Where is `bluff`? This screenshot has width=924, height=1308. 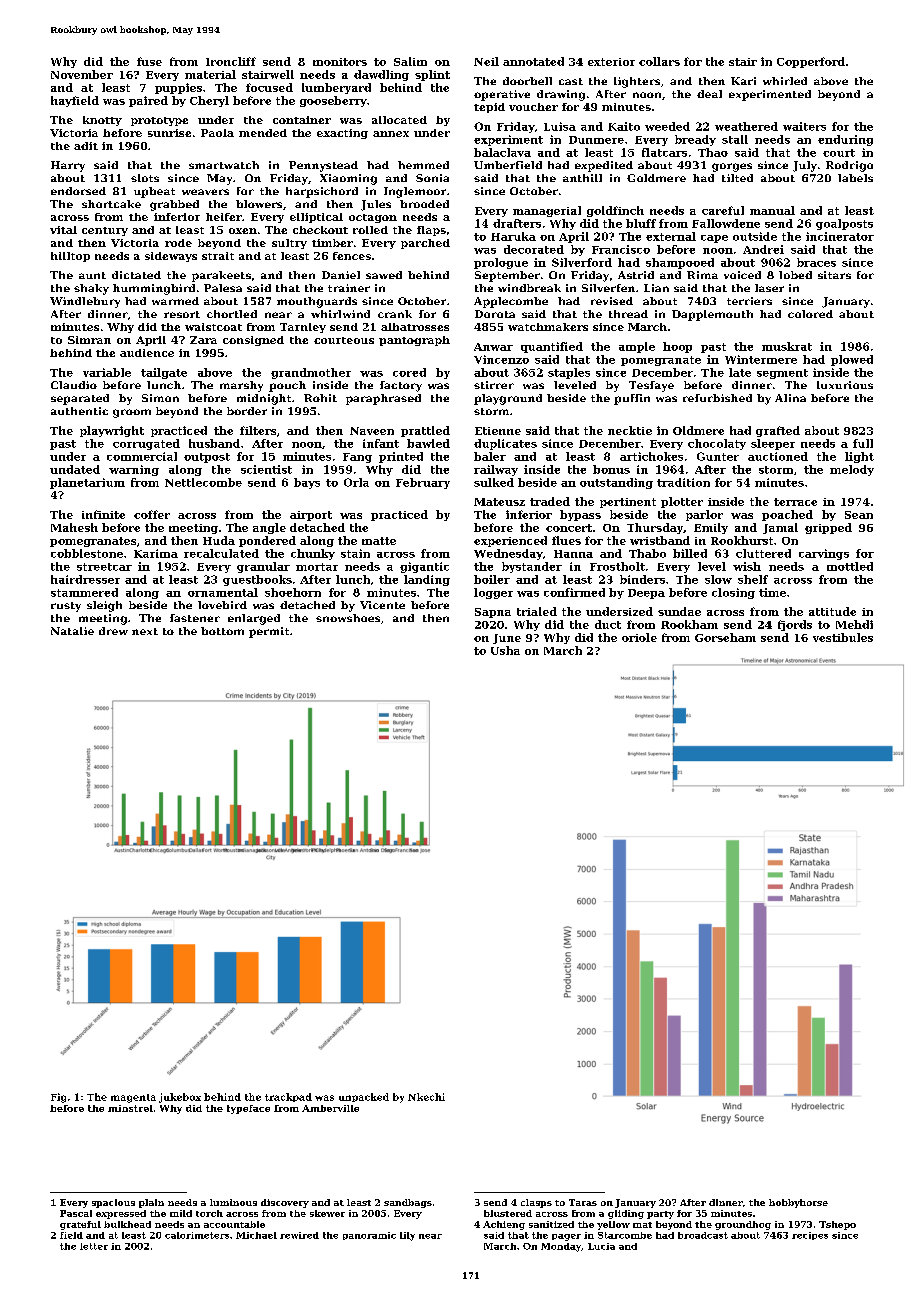
bluff is located at coordinates (641, 223).
